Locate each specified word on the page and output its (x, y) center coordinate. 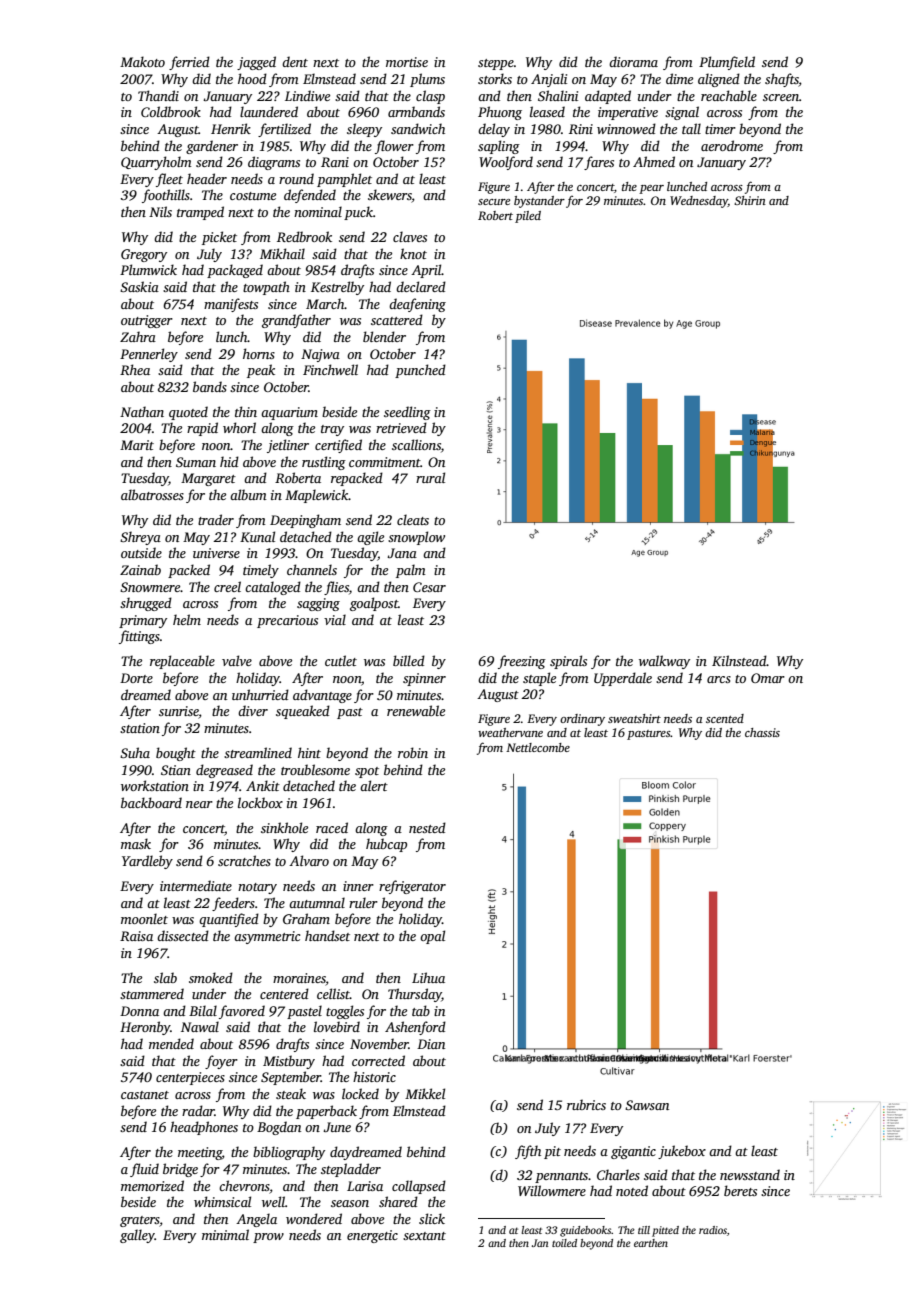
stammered (152, 993)
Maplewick (317, 496)
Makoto (142, 61)
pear (651, 189)
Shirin (750, 200)
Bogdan (279, 1128)
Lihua (428, 977)
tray (332, 430)
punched (420, 371)
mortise (407, 62)
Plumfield (727, 63)
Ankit (263, 785)
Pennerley (149, 355)
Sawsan (647, 1105)
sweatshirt (634, 718)
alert (374, 785)
